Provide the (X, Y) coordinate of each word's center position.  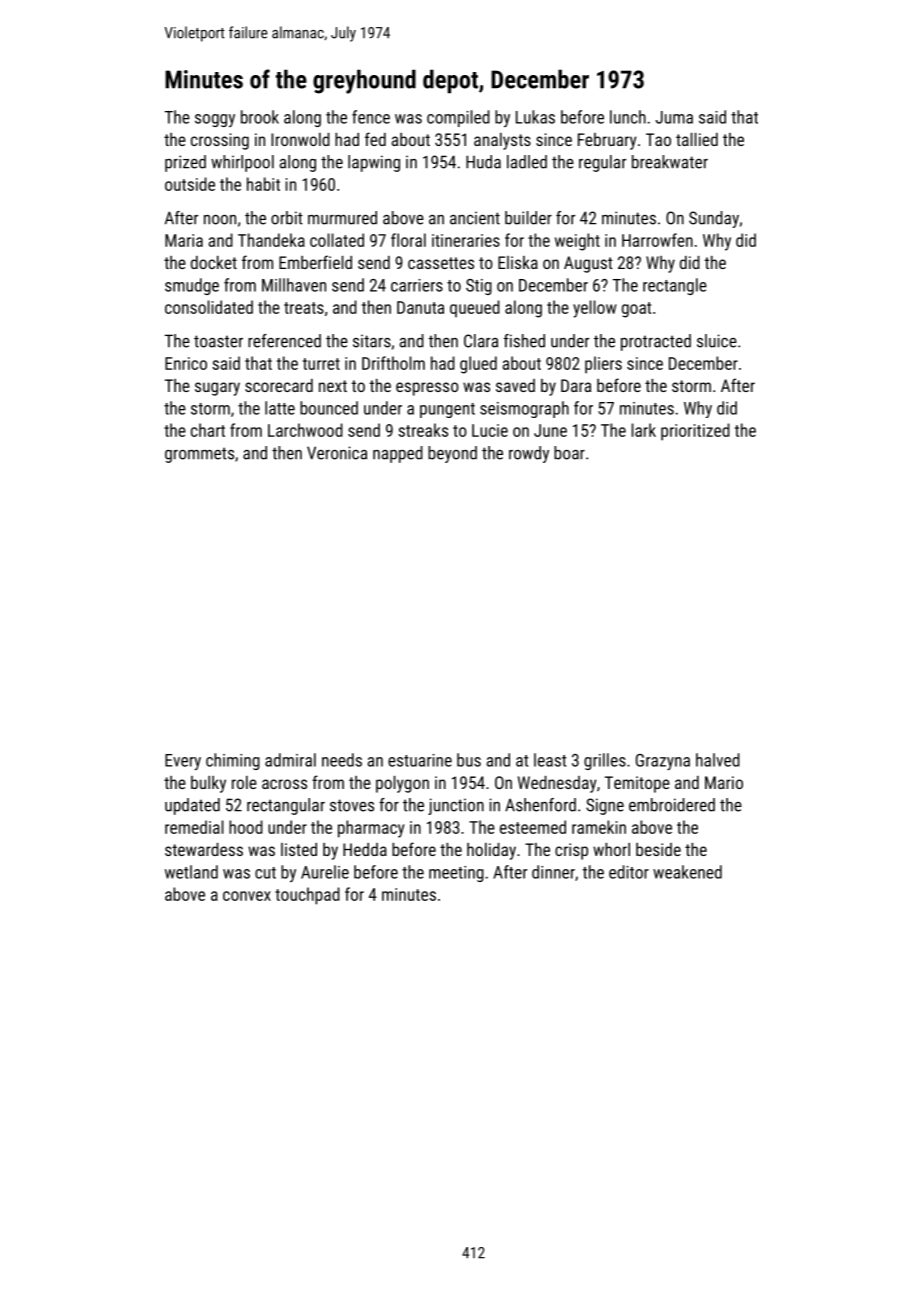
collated (337, 240)
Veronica (337, 453)
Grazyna (663, 762)
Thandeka (271, 240)
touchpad (307, 896)
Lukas (535, 117)
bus (469, 760)
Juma (674, 117)
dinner (553, 872)
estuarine (420, 760)
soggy (215, 120)
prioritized (695, 432)
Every (183, 762)
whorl (611, 849)
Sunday (714, 219)
